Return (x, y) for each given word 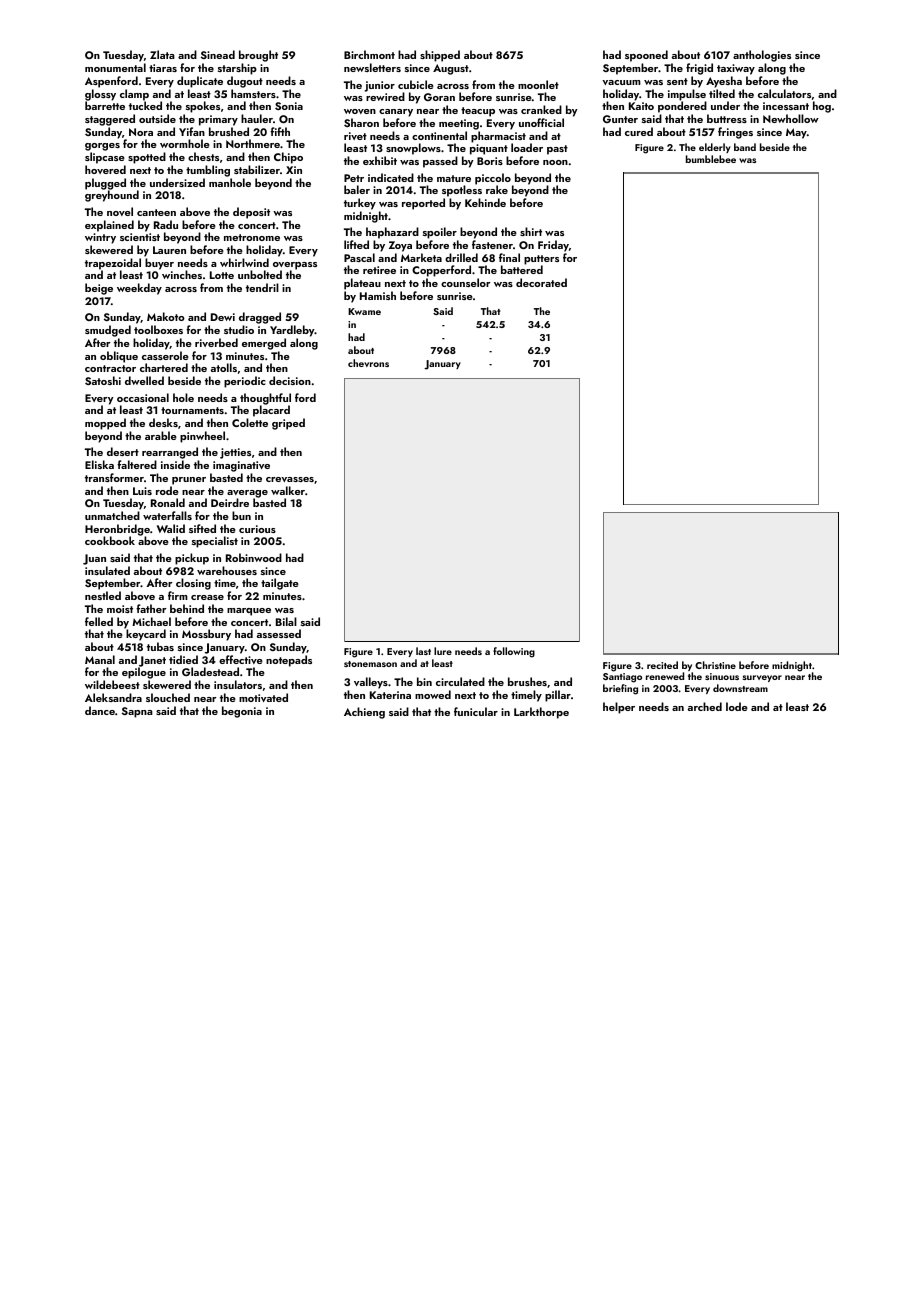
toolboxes (158, 329)
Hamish (378, 295)
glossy (100, 95)
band (745, 147)
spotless (462, 191)
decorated (541, 282)
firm (178, 595)
